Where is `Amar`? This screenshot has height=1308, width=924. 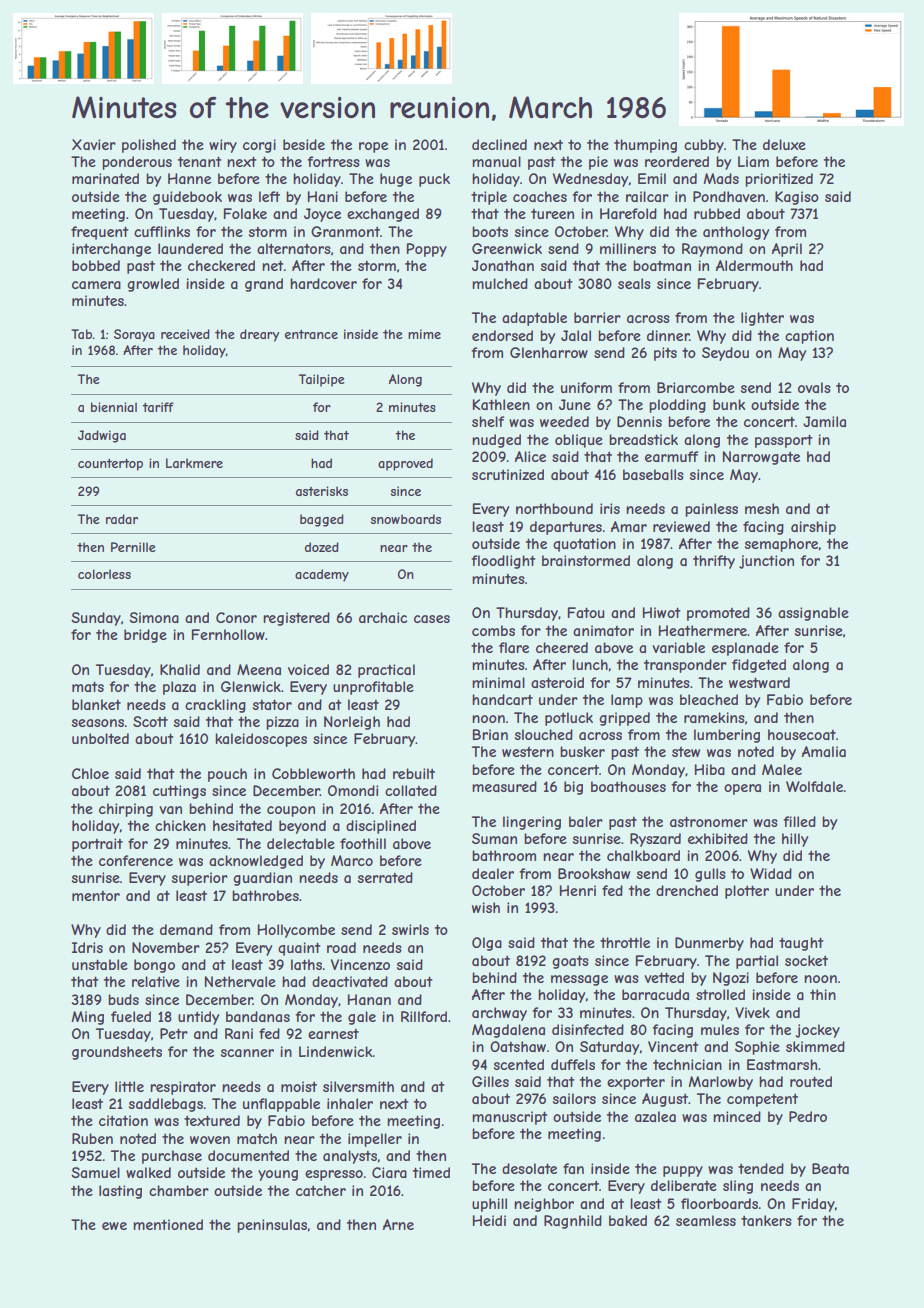 Amar is located at coordinates (629, 526).
